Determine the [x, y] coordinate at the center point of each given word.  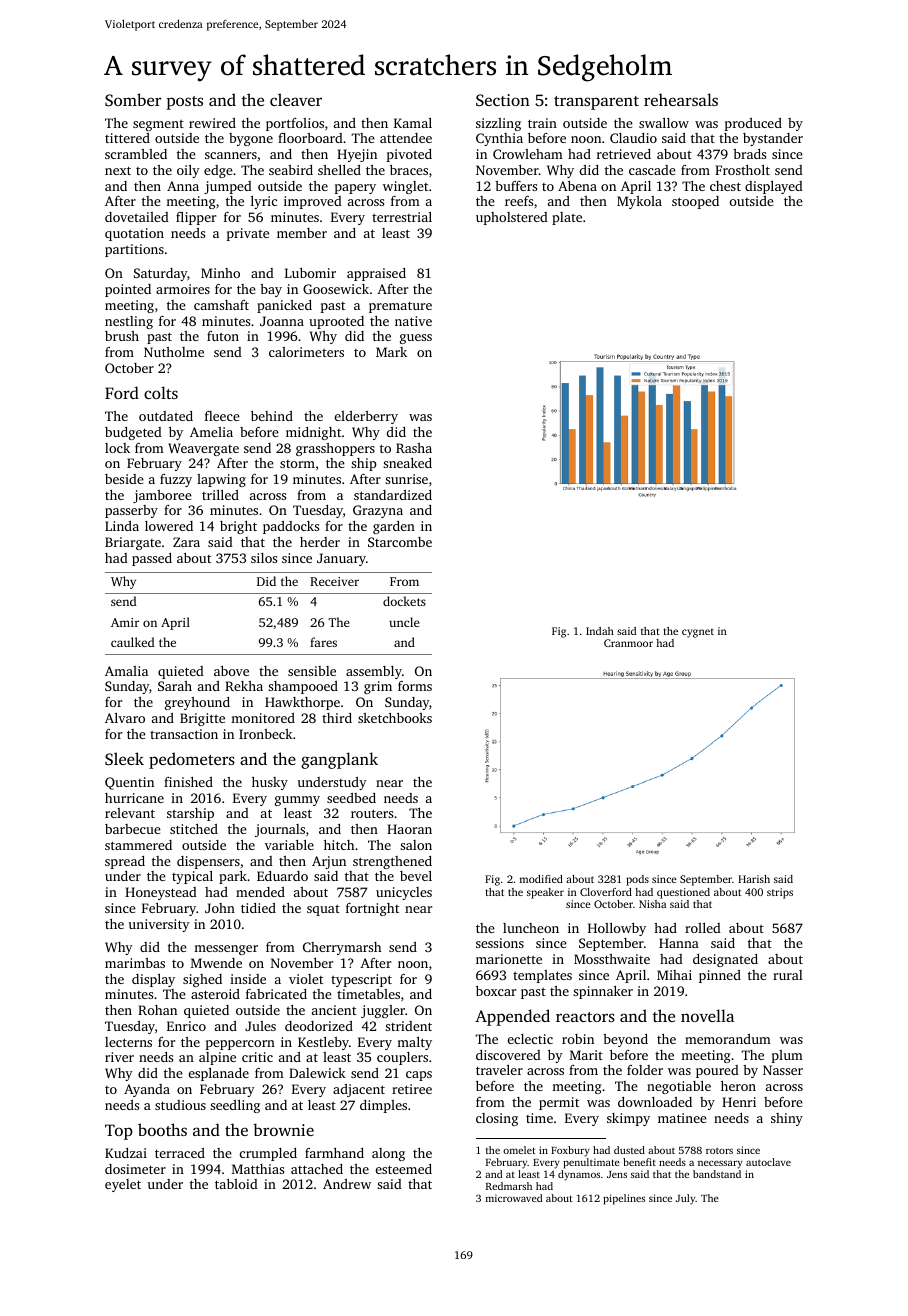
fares [323, 642]
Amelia [211, 432]
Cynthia [499, 139]
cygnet [698, 633]
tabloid [236, 1184]
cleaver [296, 99]
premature [400, 307]
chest [725, 186]
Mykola [639, 202]
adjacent [359, 1090]
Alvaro [125, 718]
